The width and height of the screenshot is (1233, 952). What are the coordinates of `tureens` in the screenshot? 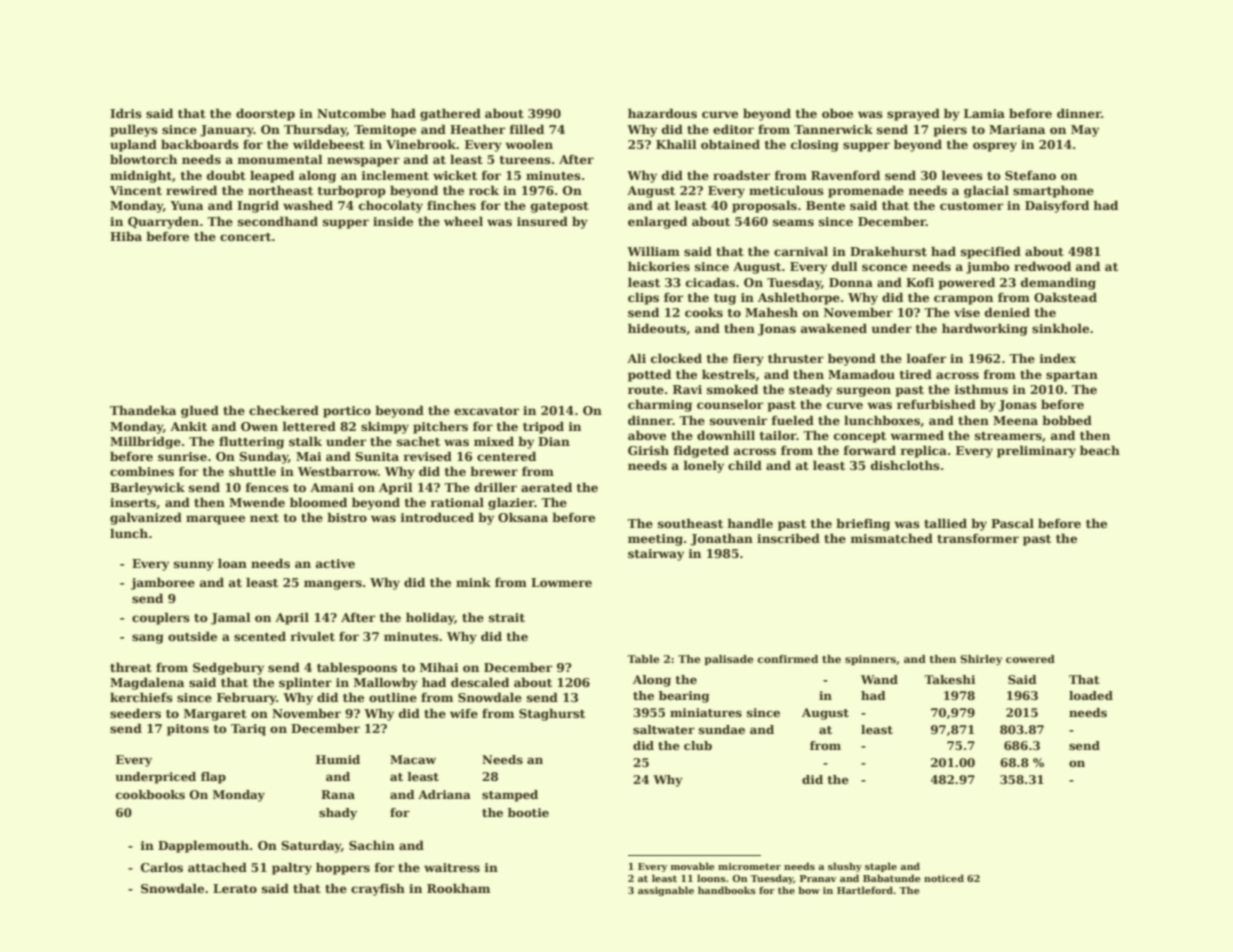 It's located at (525, 160).
